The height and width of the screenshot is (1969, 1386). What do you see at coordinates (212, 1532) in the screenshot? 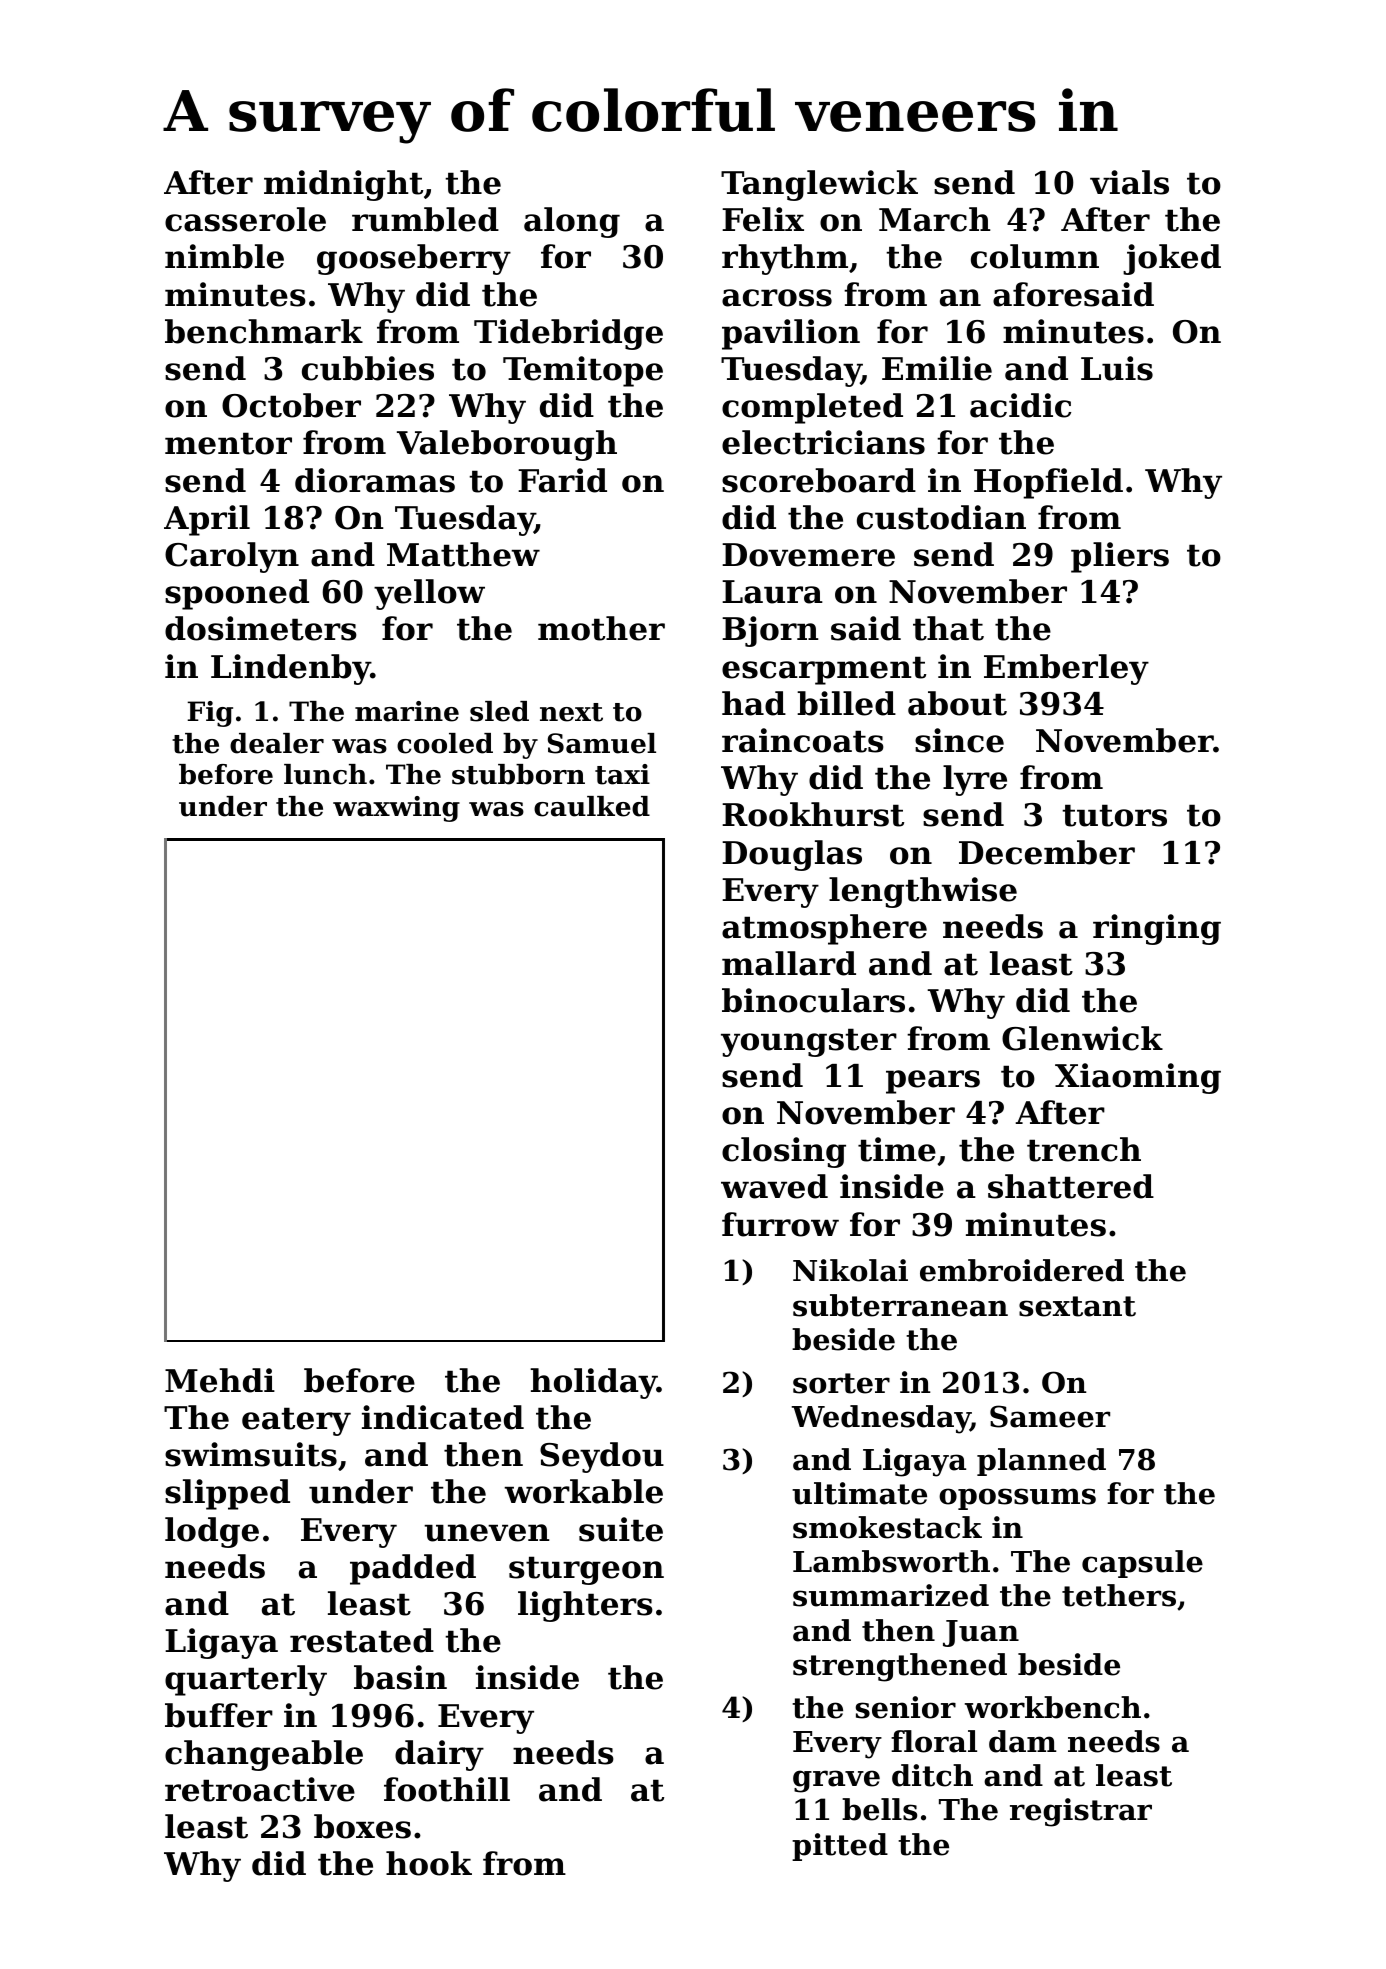
I see `lodge` at bounding box center [212, 1532].
